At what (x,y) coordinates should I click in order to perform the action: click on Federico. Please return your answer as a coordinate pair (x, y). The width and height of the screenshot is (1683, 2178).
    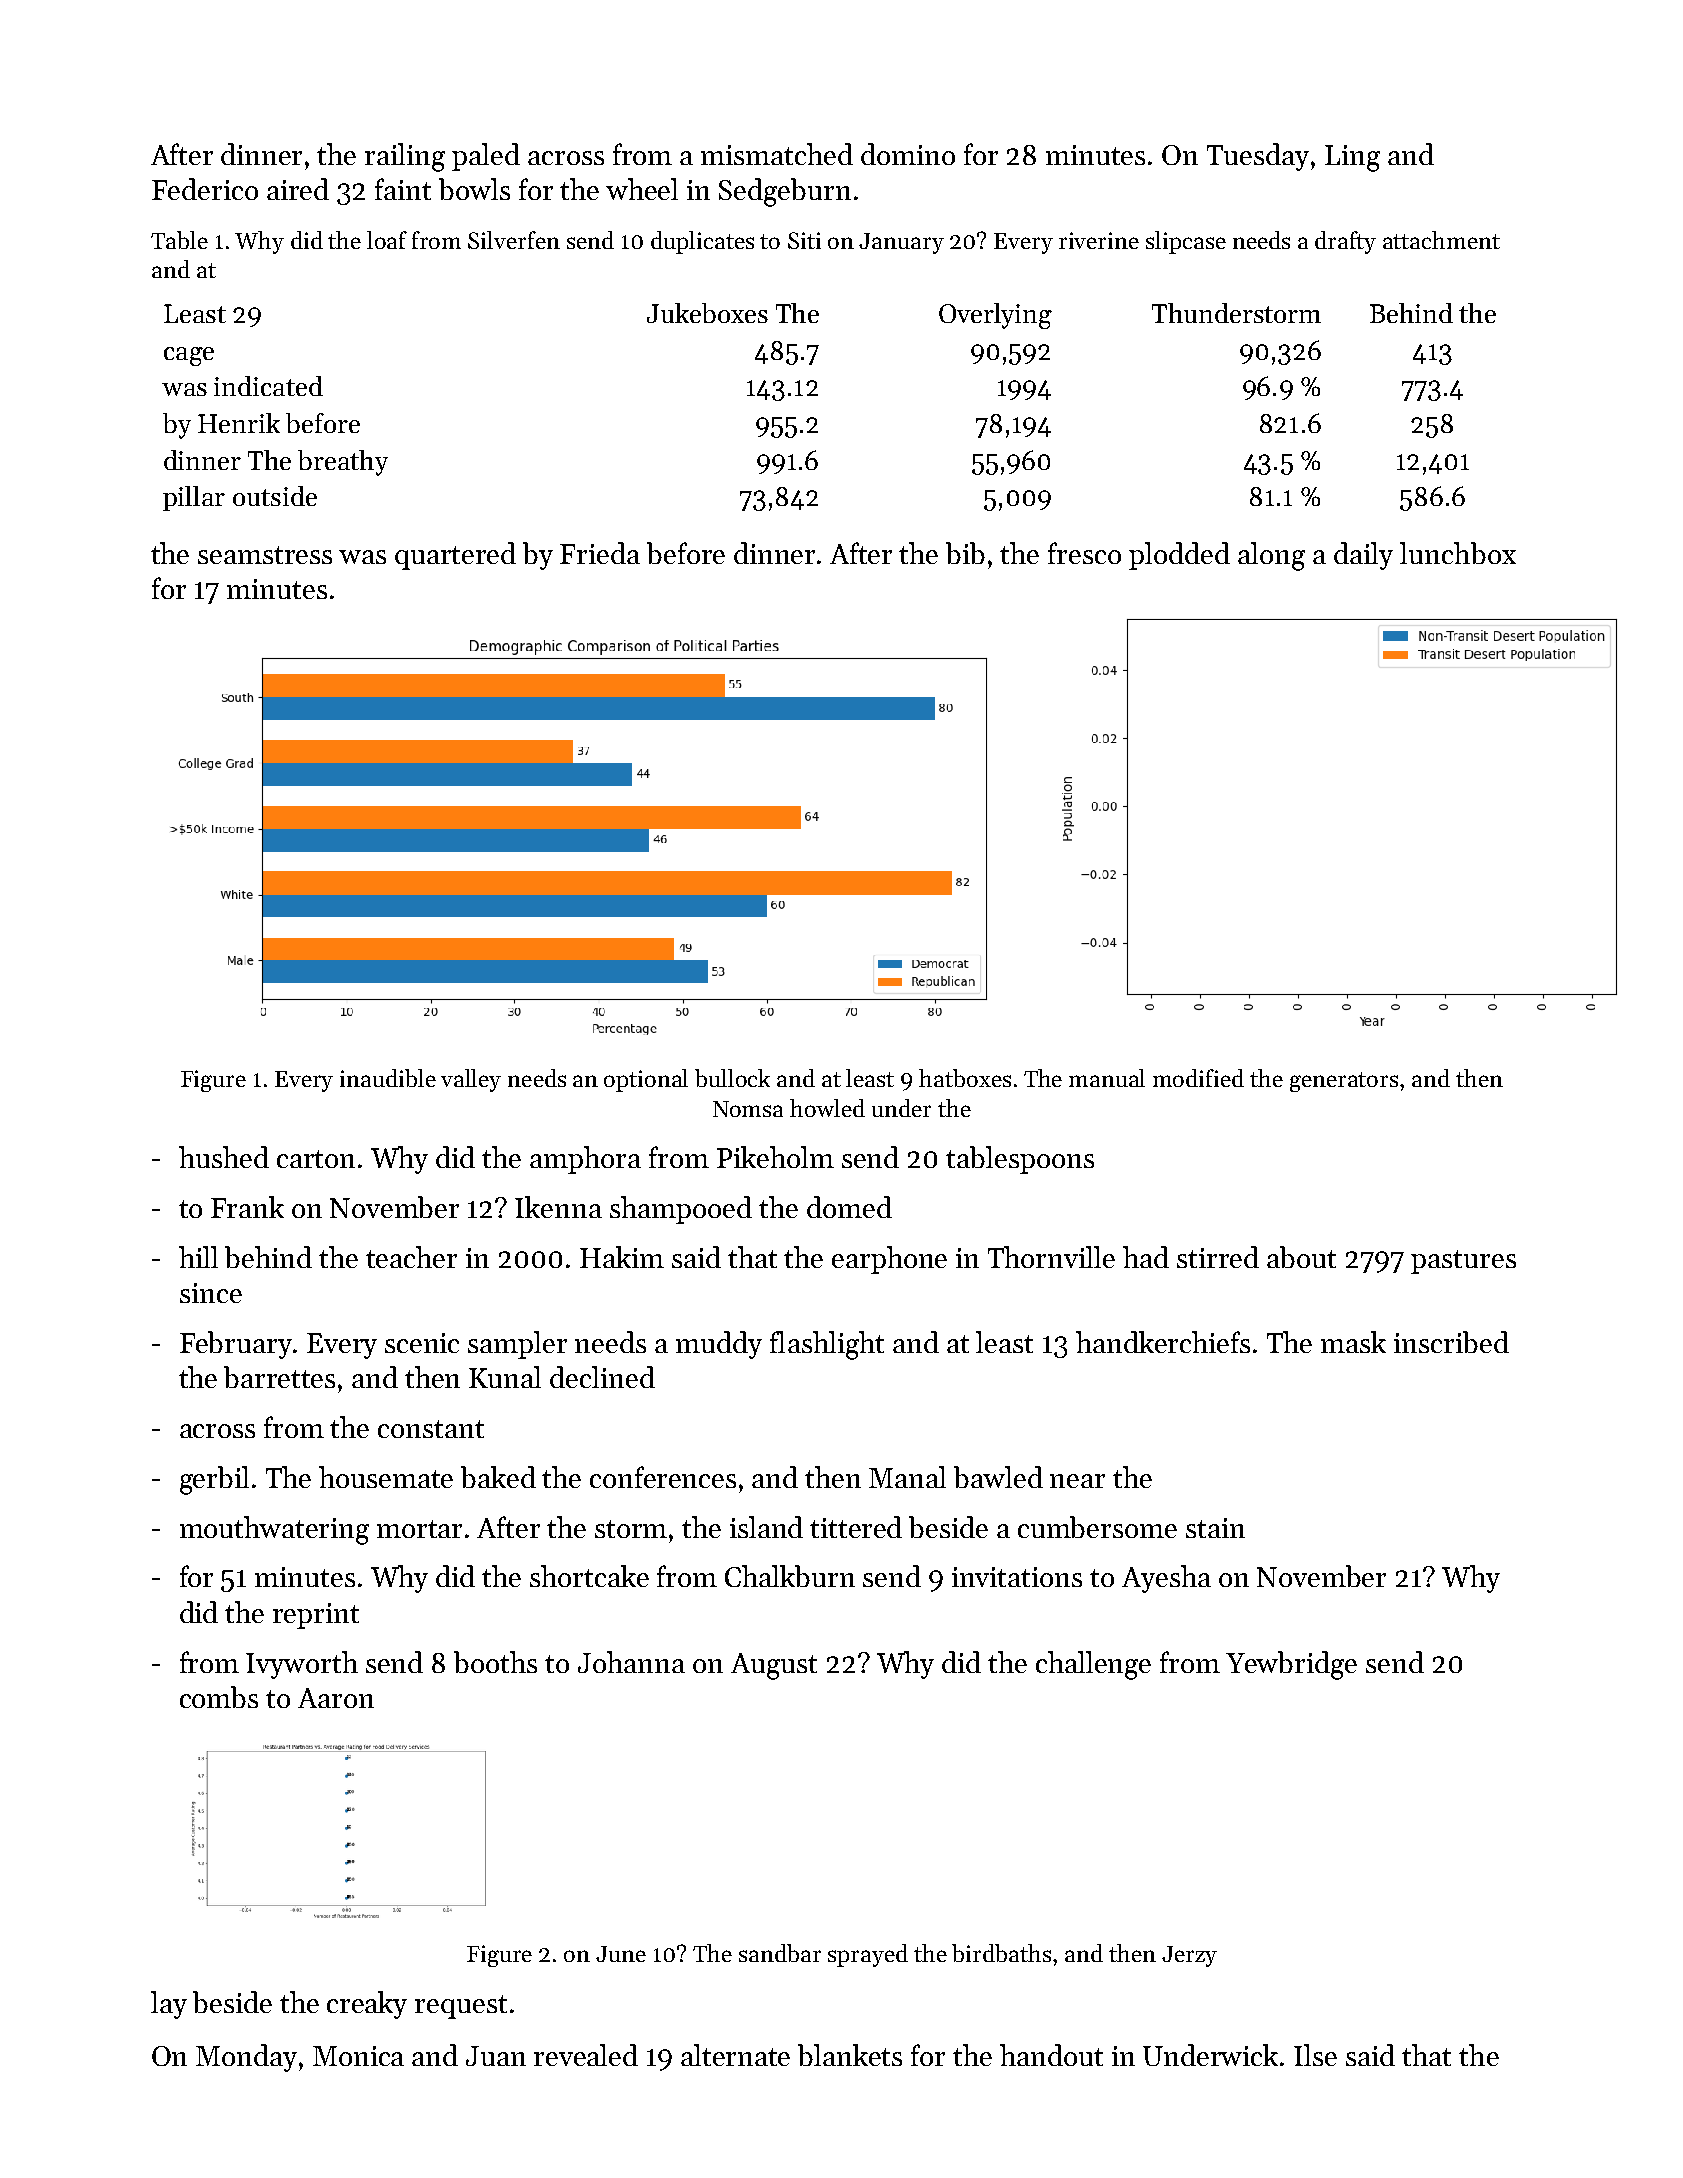
    Looking at the image, I should click on (205, 189).
